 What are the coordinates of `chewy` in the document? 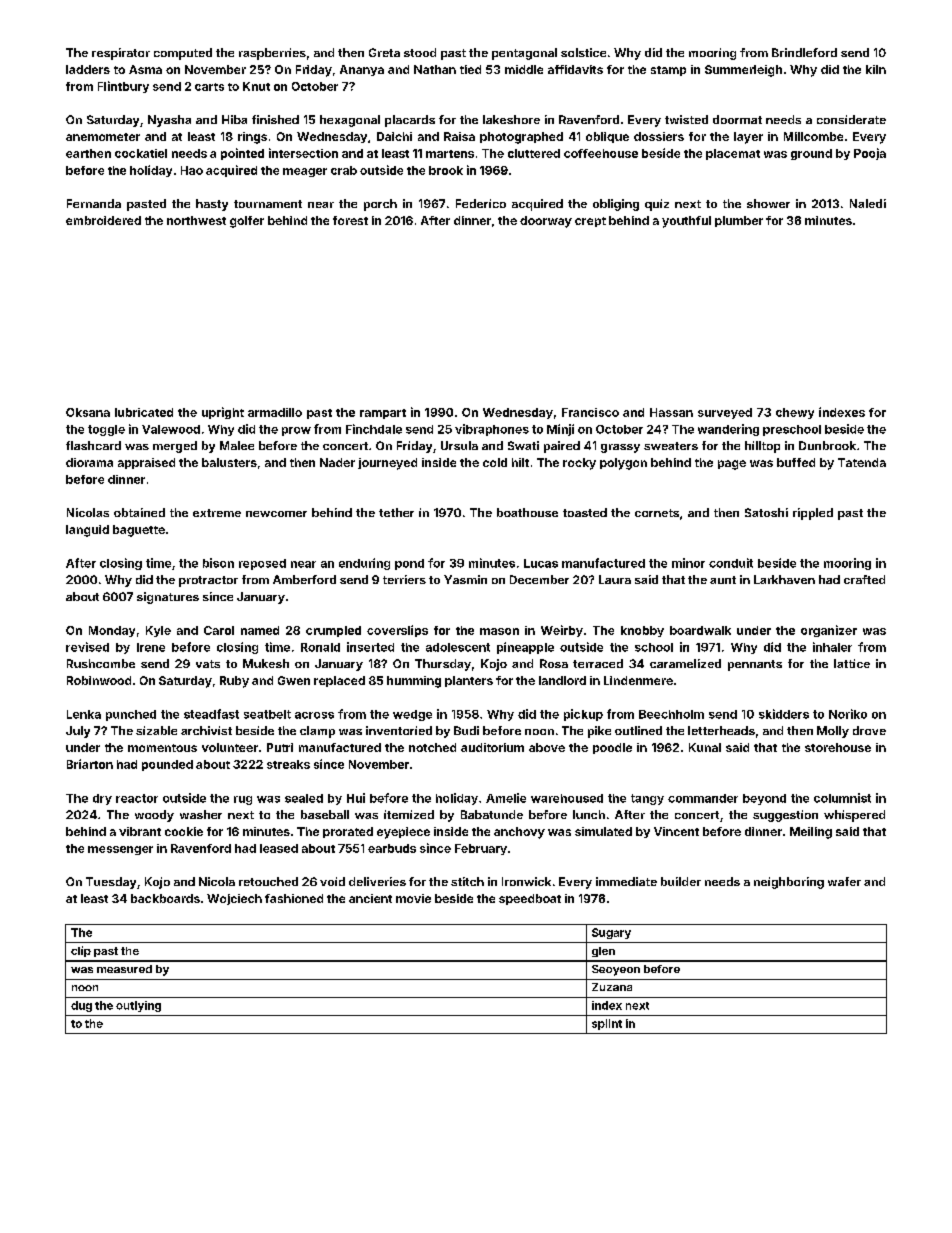 It's located at (795, 413).
